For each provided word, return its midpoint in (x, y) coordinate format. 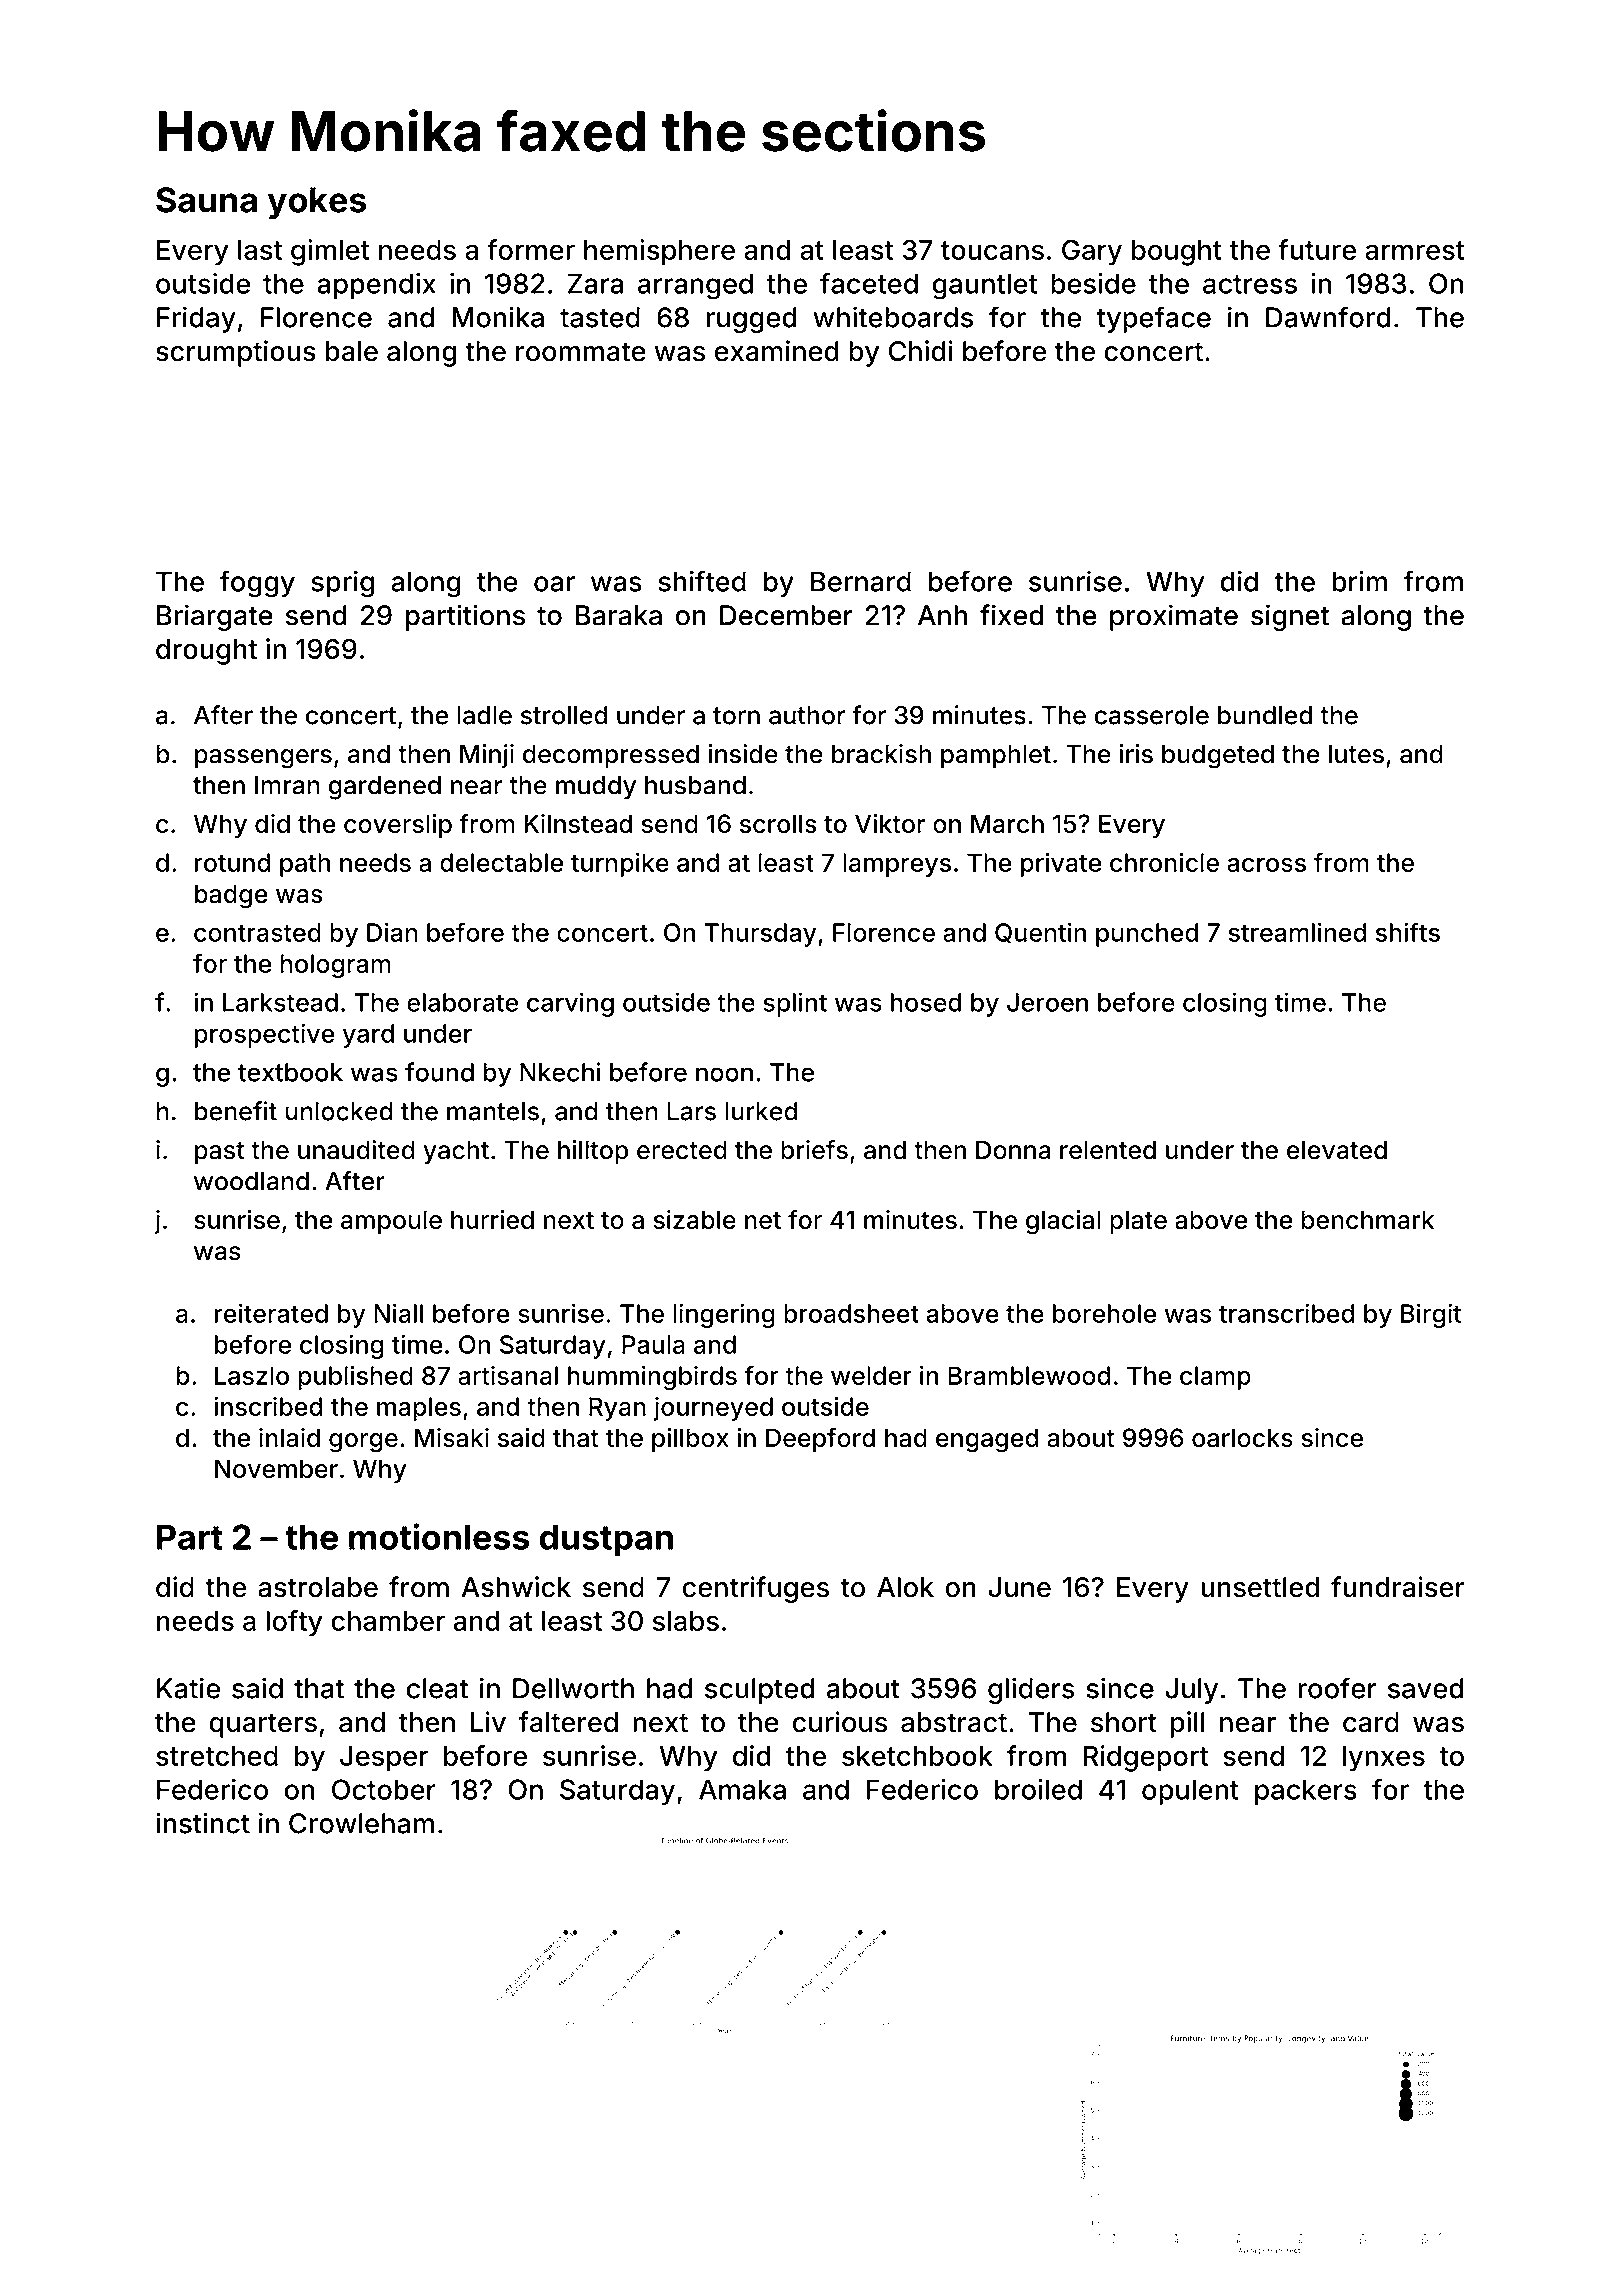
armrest (1415, 250)
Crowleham (361, 1823)
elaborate (462, 1002)
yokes (317, 203)
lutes (1356, 754)
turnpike (620, 865)
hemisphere (659, 252)
